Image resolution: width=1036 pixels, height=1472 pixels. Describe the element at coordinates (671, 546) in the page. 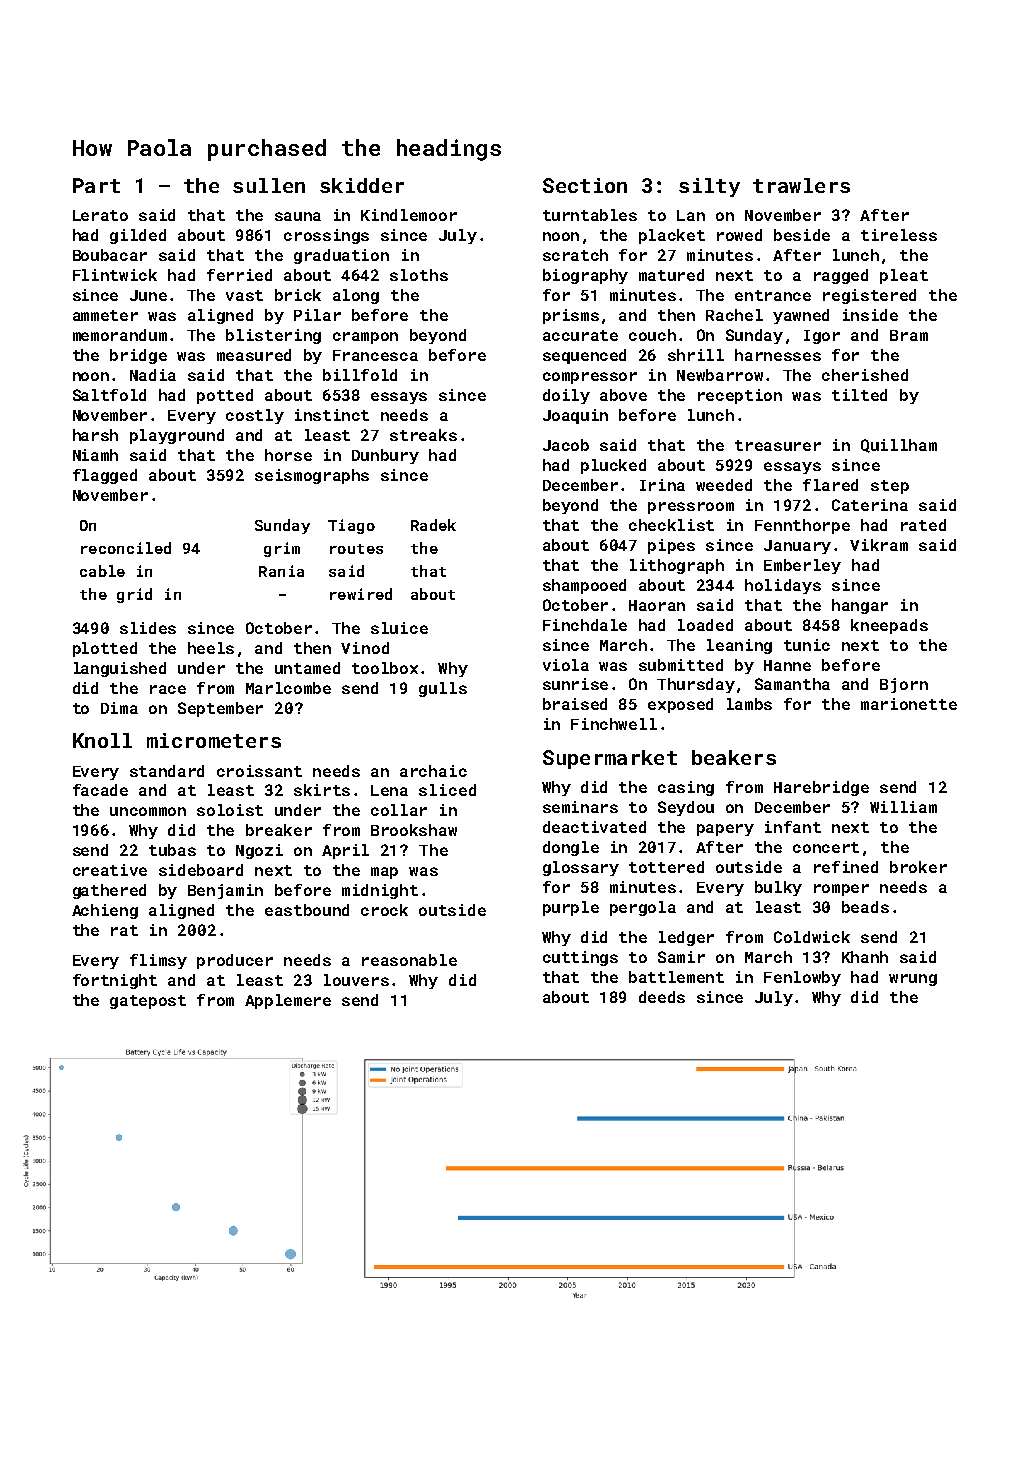

I see `pipes` at that location.
